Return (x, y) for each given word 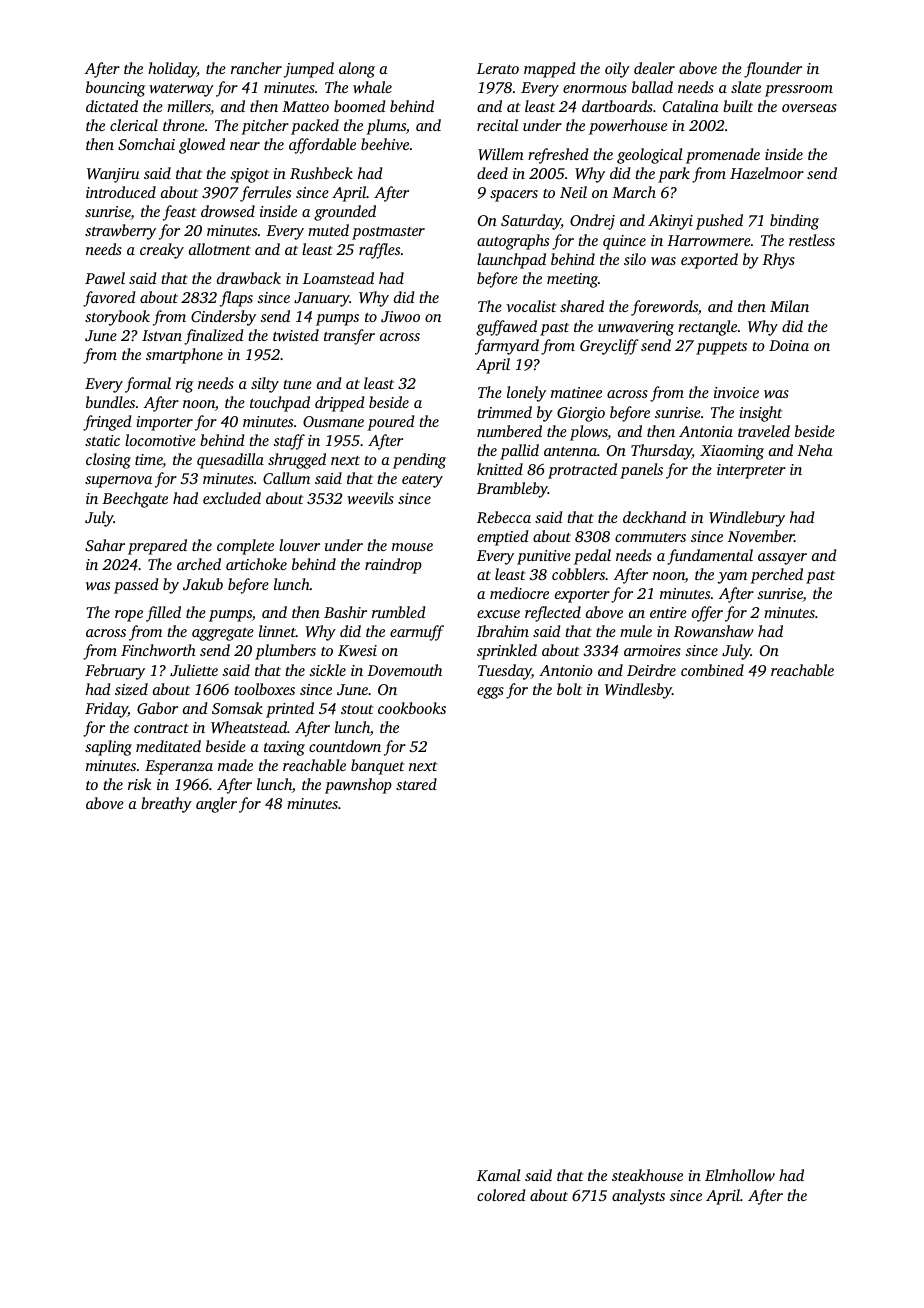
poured (391, 423)
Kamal (499, 1175)
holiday (172, 70)
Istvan (162, 335)
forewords (664, 308)
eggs (490, 693)
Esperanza (179, 767)
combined (712, 670)
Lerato (498, 68)
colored (501, 1195)
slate (746, 87)
